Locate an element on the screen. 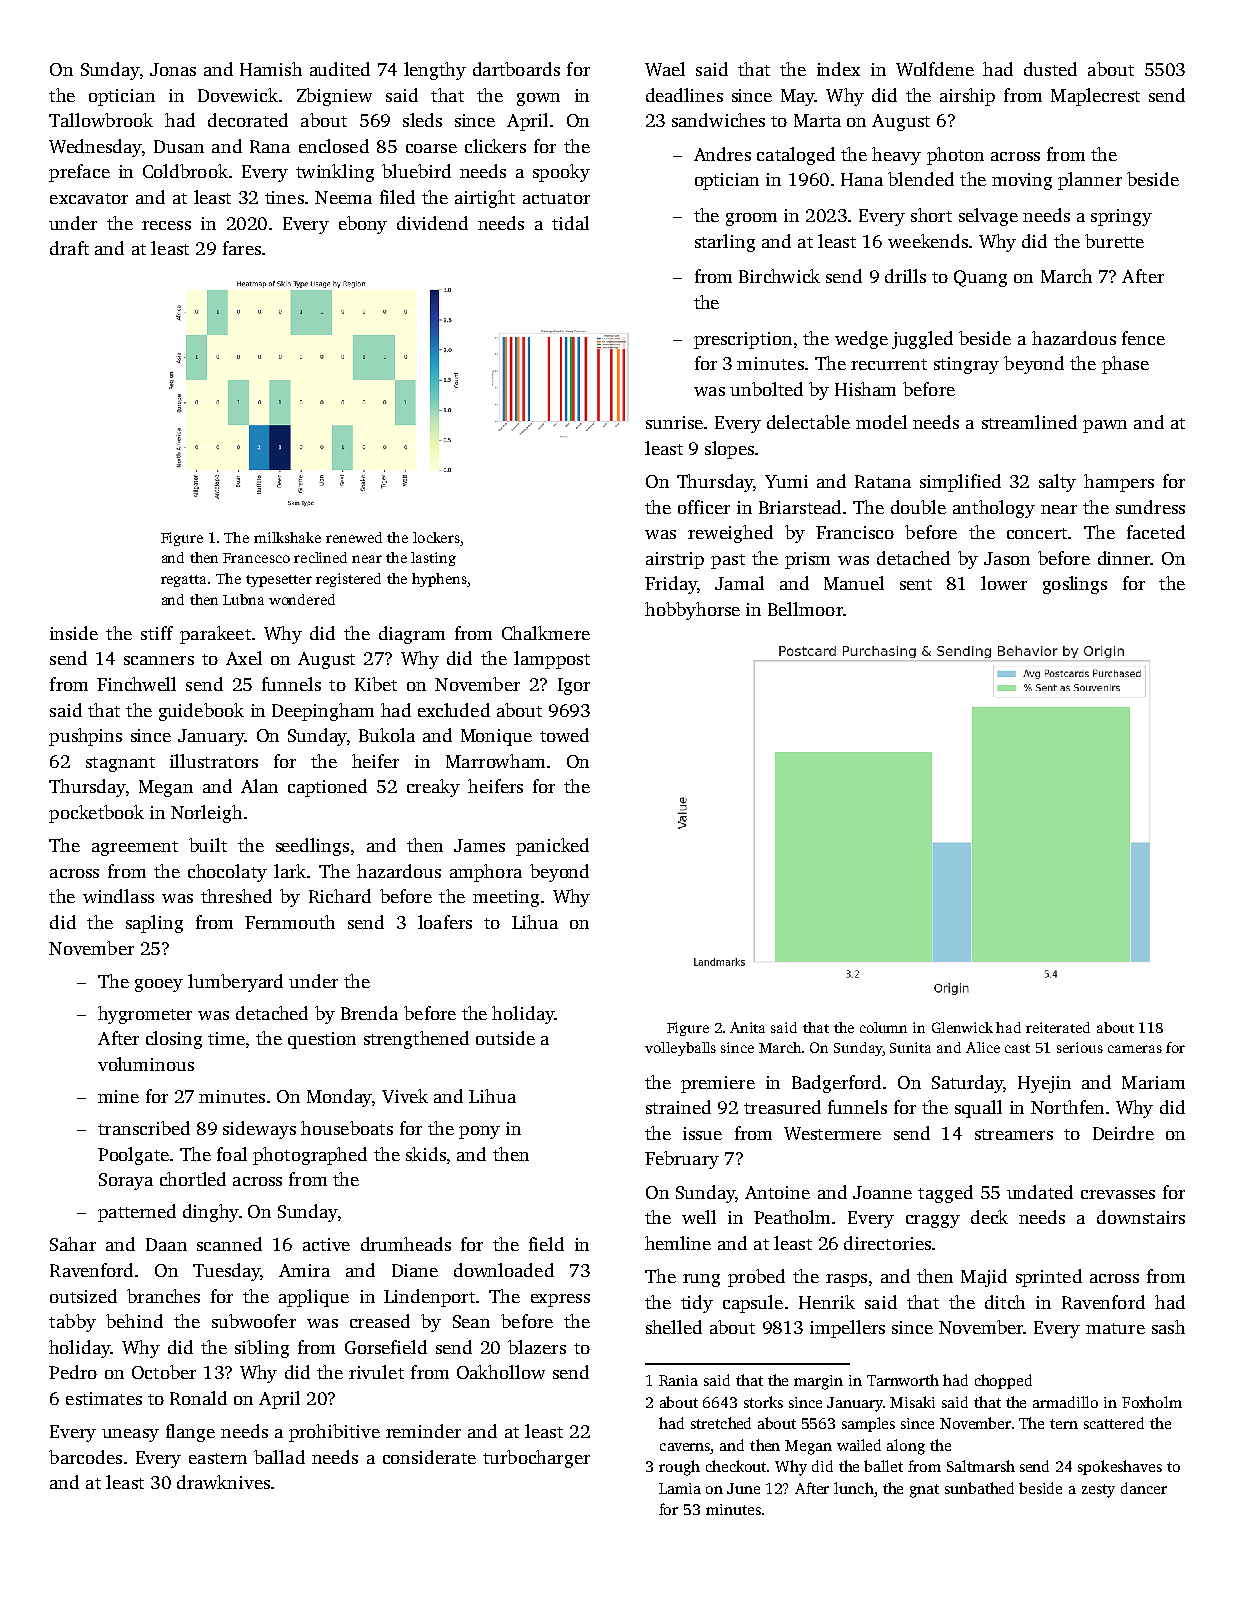 This screenshot has height=1599, width=1235. question is located at coordinates (322, 1040).
